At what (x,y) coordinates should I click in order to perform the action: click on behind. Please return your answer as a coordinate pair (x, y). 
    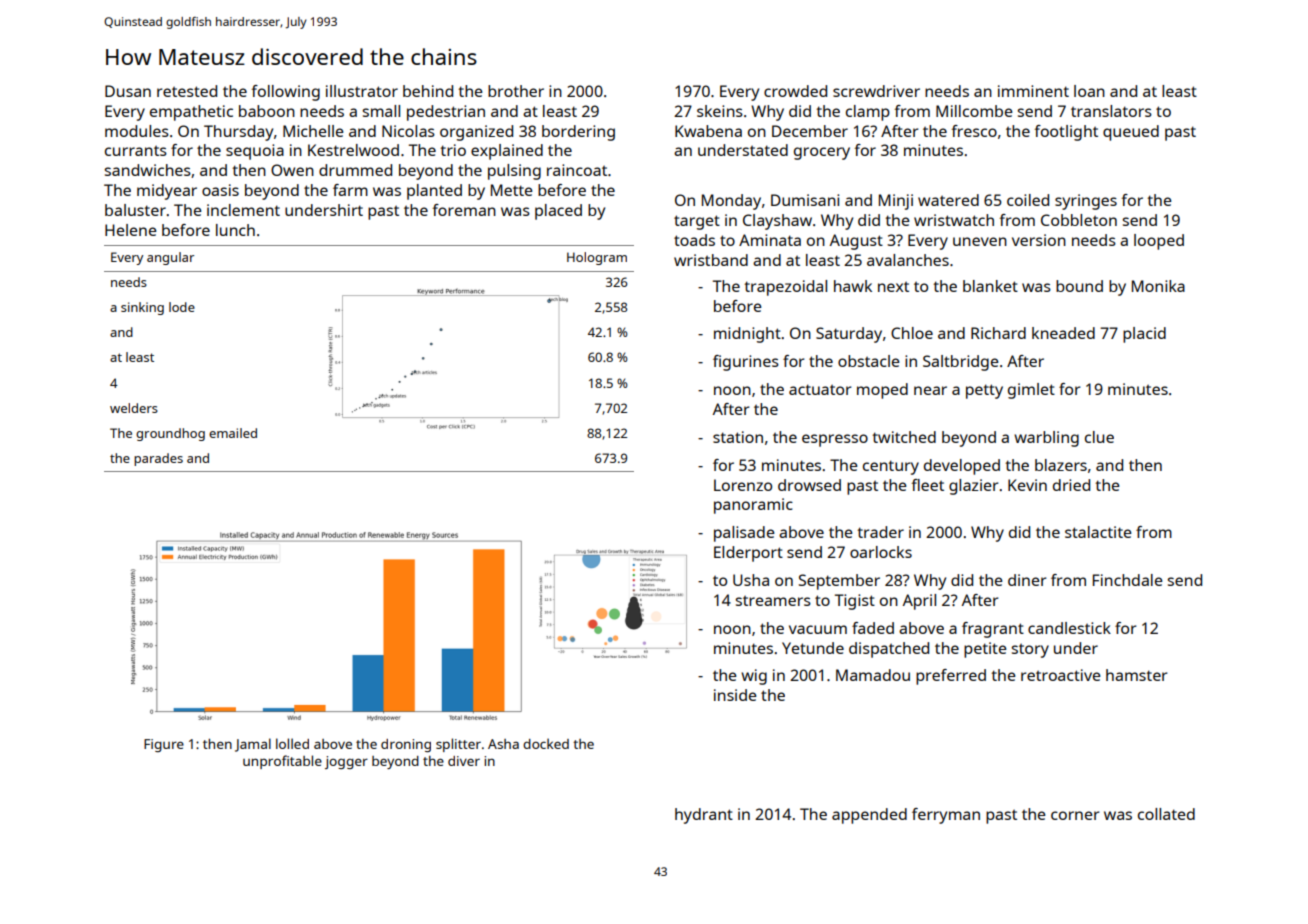
    Looking at the image, I should click on (428, 91).
